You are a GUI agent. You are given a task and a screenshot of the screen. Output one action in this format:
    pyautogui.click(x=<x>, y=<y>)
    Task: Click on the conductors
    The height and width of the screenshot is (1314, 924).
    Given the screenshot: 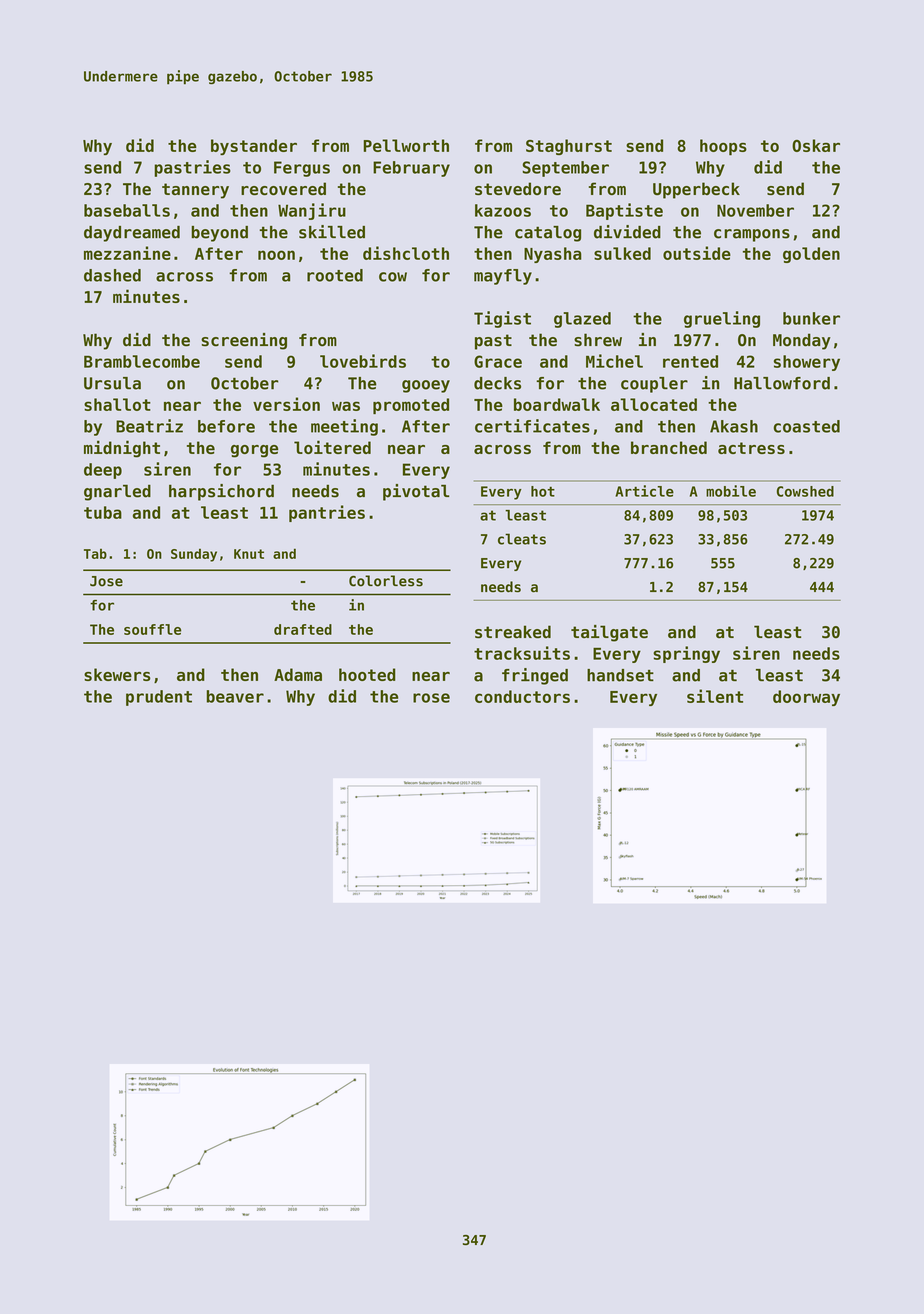 What is the action you would take?
    pyautogui.click(x=522, y=696)
